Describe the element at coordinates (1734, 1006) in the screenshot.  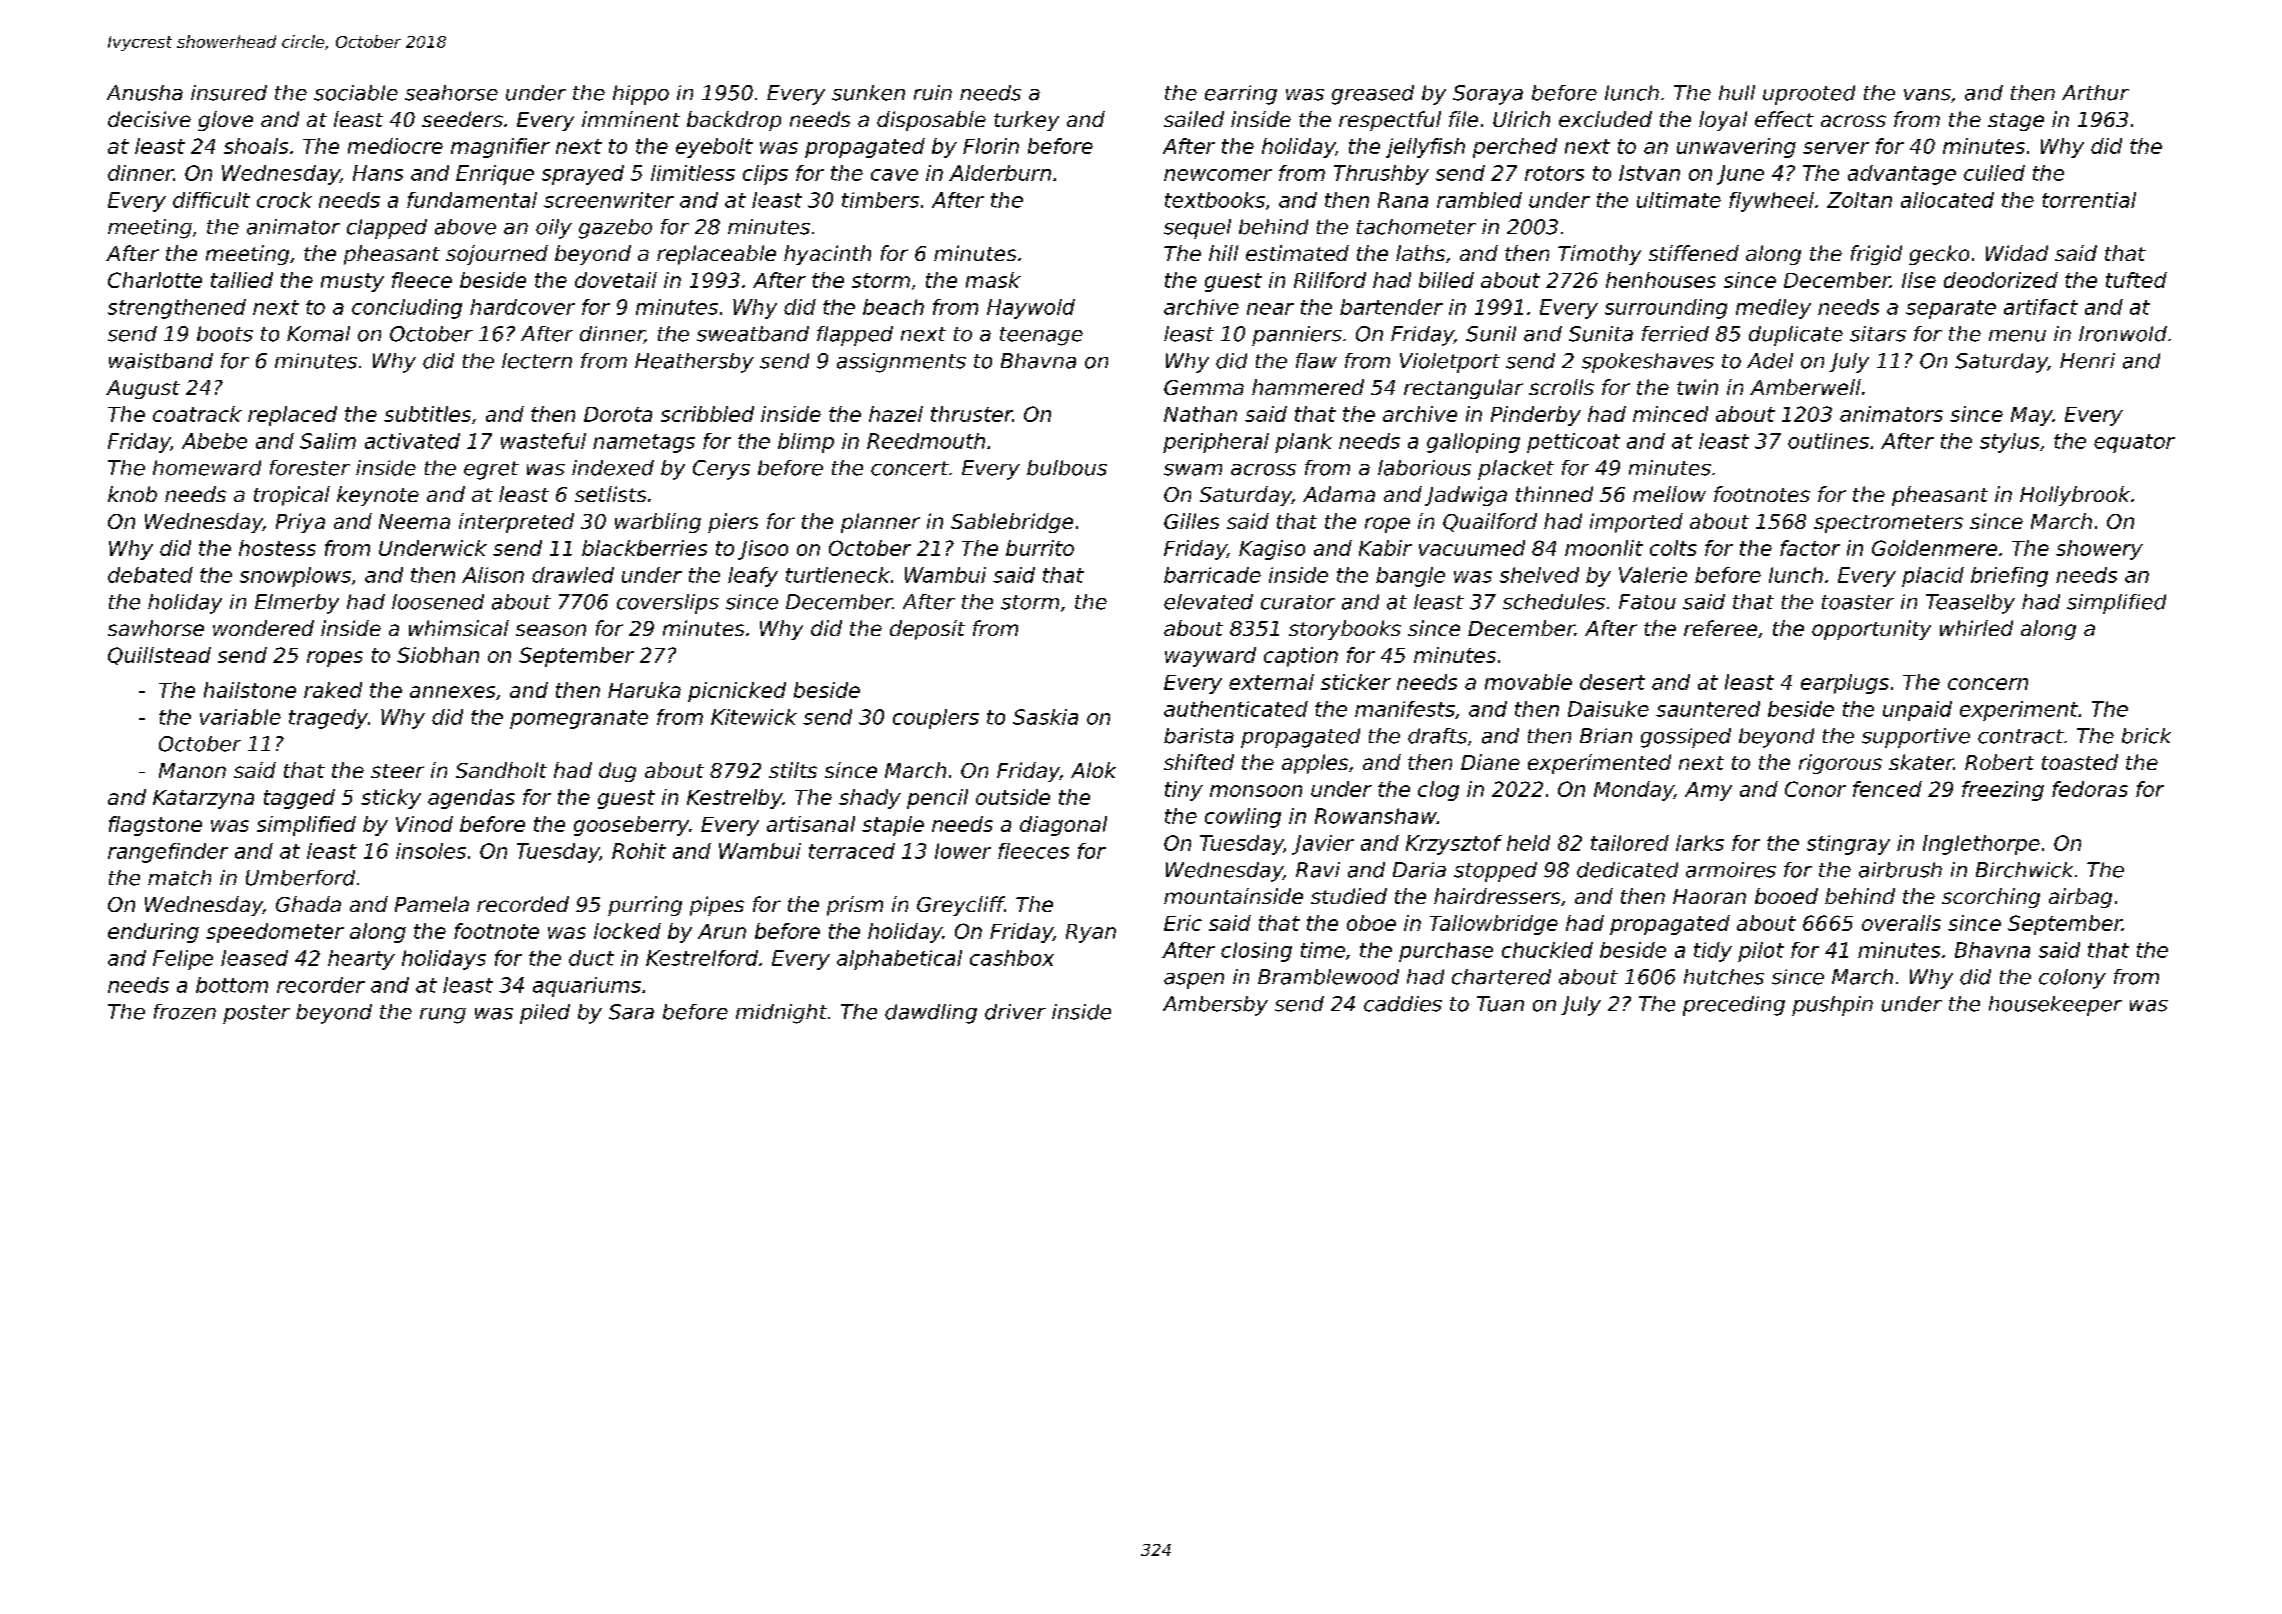
I see `preceding` at that location.
